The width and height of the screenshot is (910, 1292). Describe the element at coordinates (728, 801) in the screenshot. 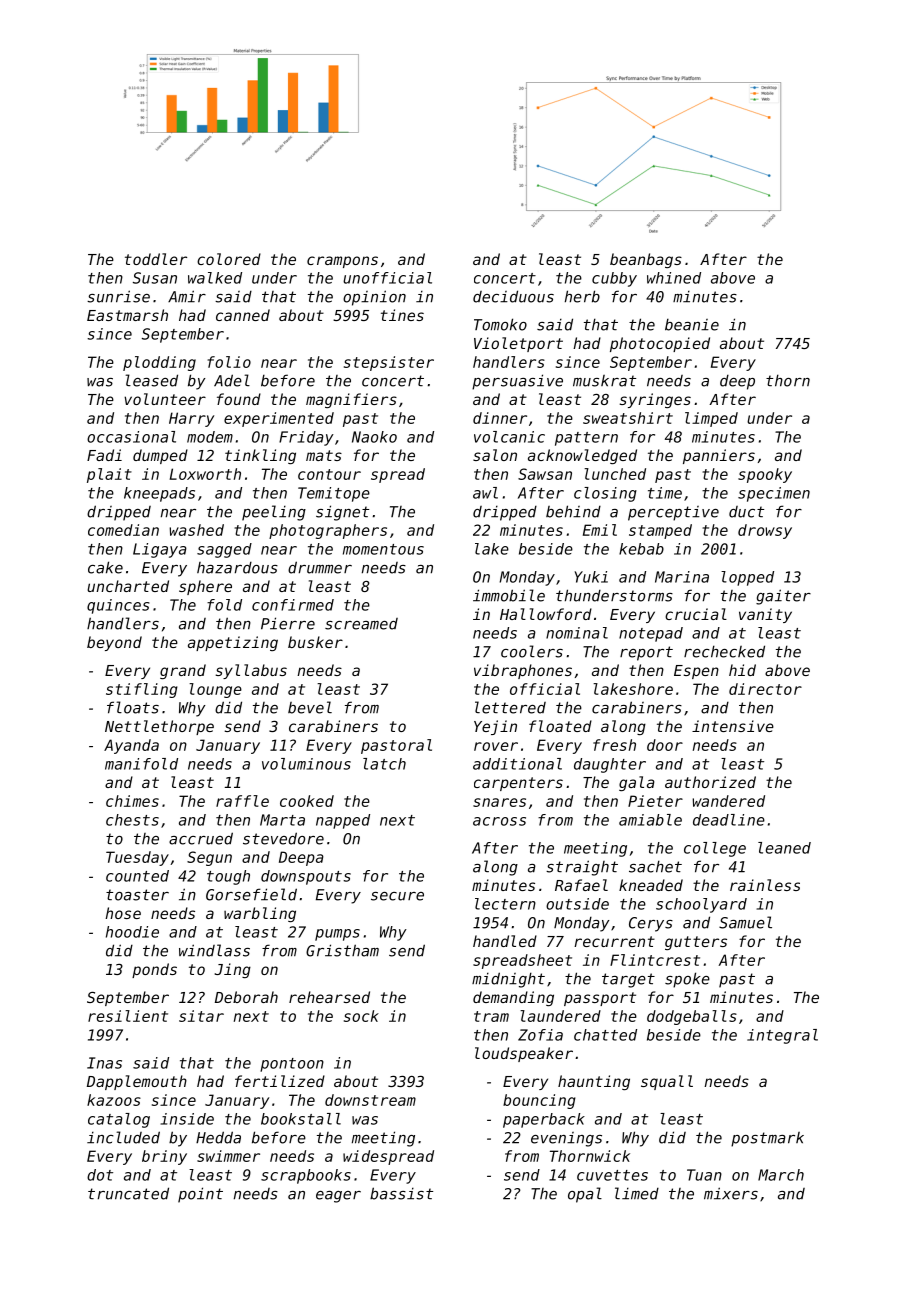

I see `wandered` at that location.
